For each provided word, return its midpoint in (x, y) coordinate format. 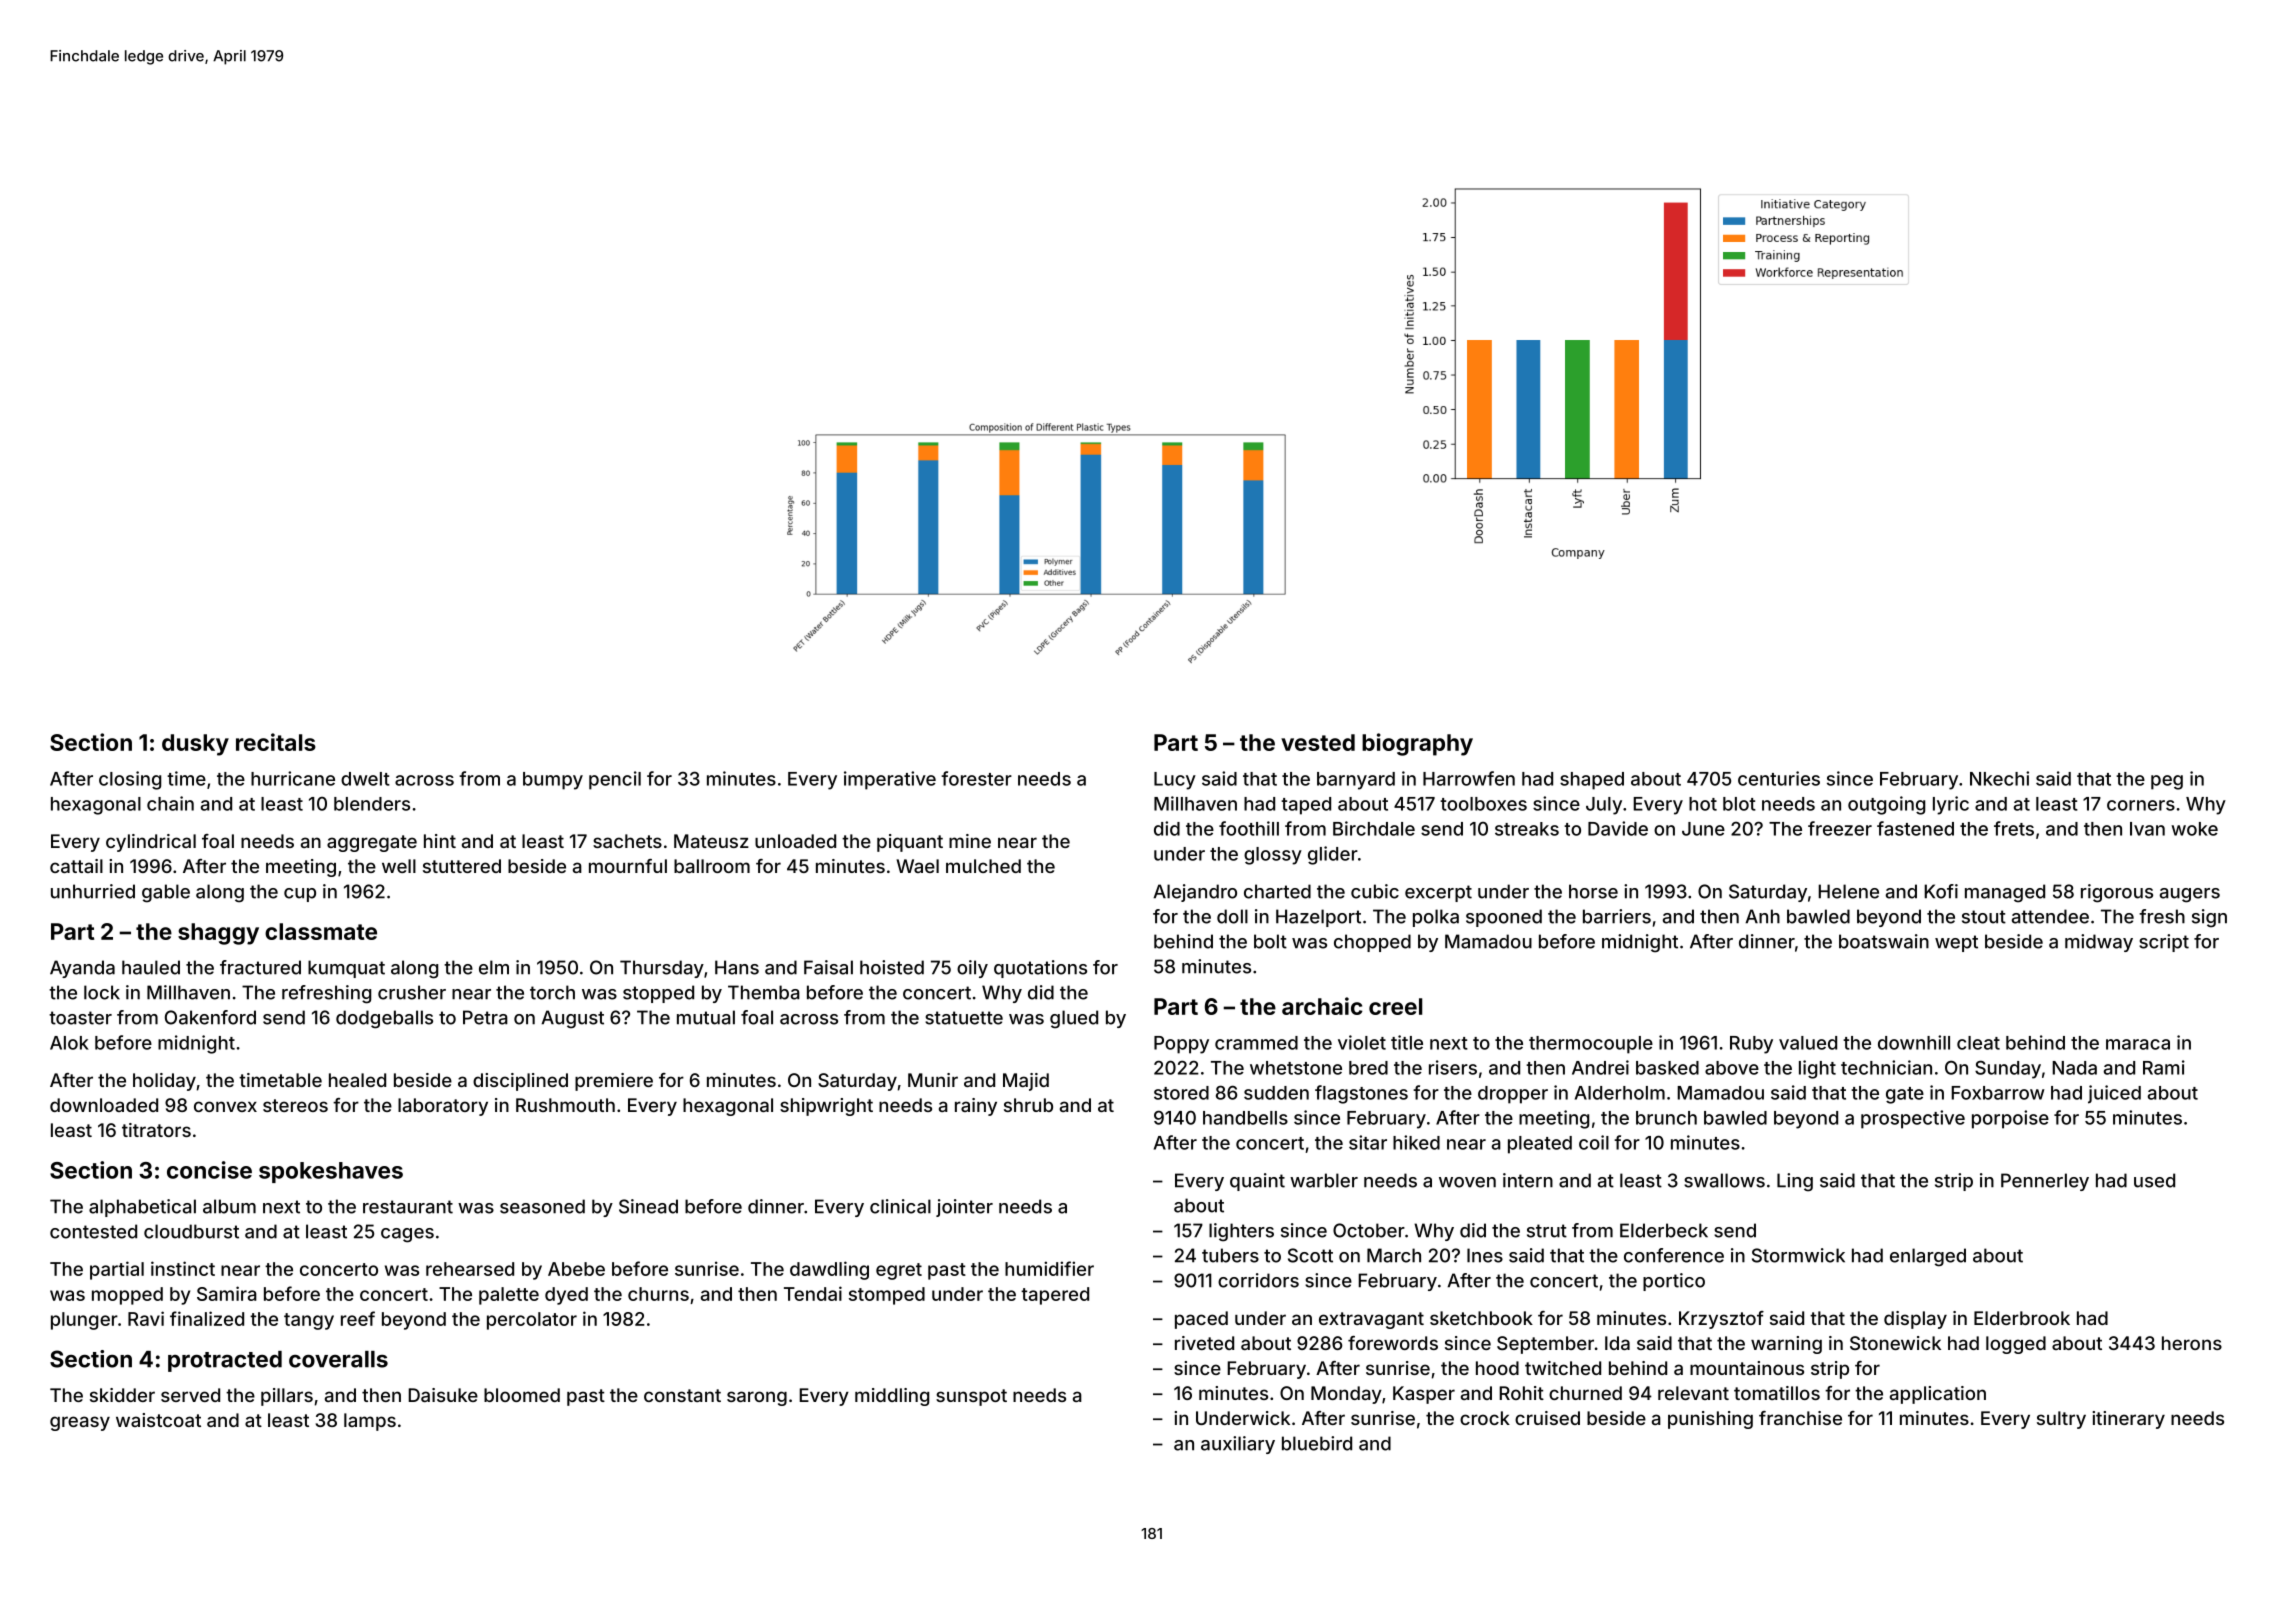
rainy (976, 1107)
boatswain (1884, 941)
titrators (156, 1130)
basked (1667, 1068)
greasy (80, 1423)
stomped (887, 1296)
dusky (195, 745)
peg (2167, 782)
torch (552, 992)
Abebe (576, 1269)
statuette (964, 1018)
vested (1318, 742)
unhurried (93, 891)
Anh (1762, 916)
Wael (917, 866)
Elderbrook (2022, 1318)
